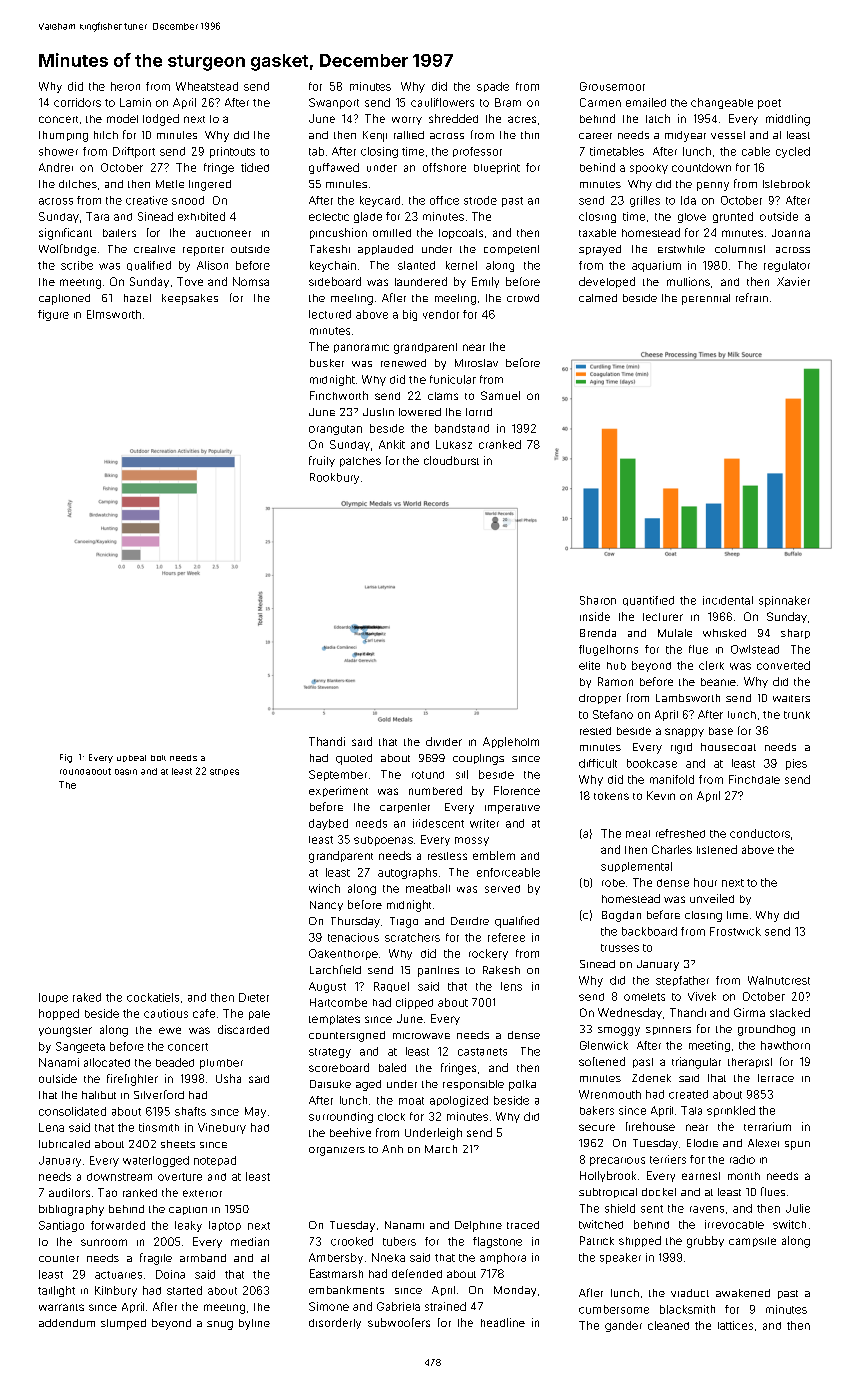 Image resolution: width=849 pixels, height=1400 pixels. Describe the element at coordinates (131, 758) in the document. I see `upbeat` at that location.
